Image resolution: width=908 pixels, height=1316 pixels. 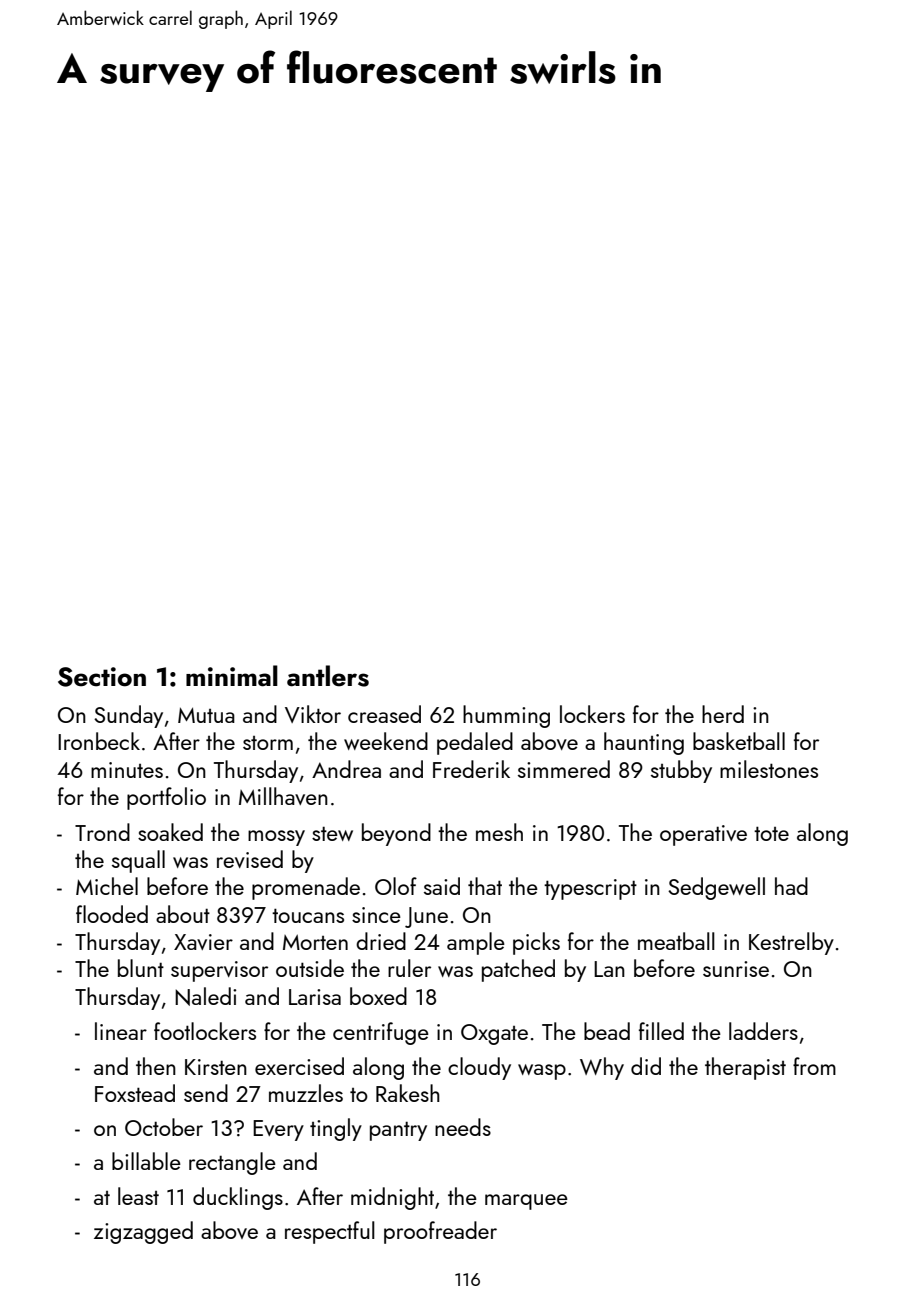 What do you see at coordinates (590, 889) in the image?
I see `typescript` at bounding box center [590, 889].
